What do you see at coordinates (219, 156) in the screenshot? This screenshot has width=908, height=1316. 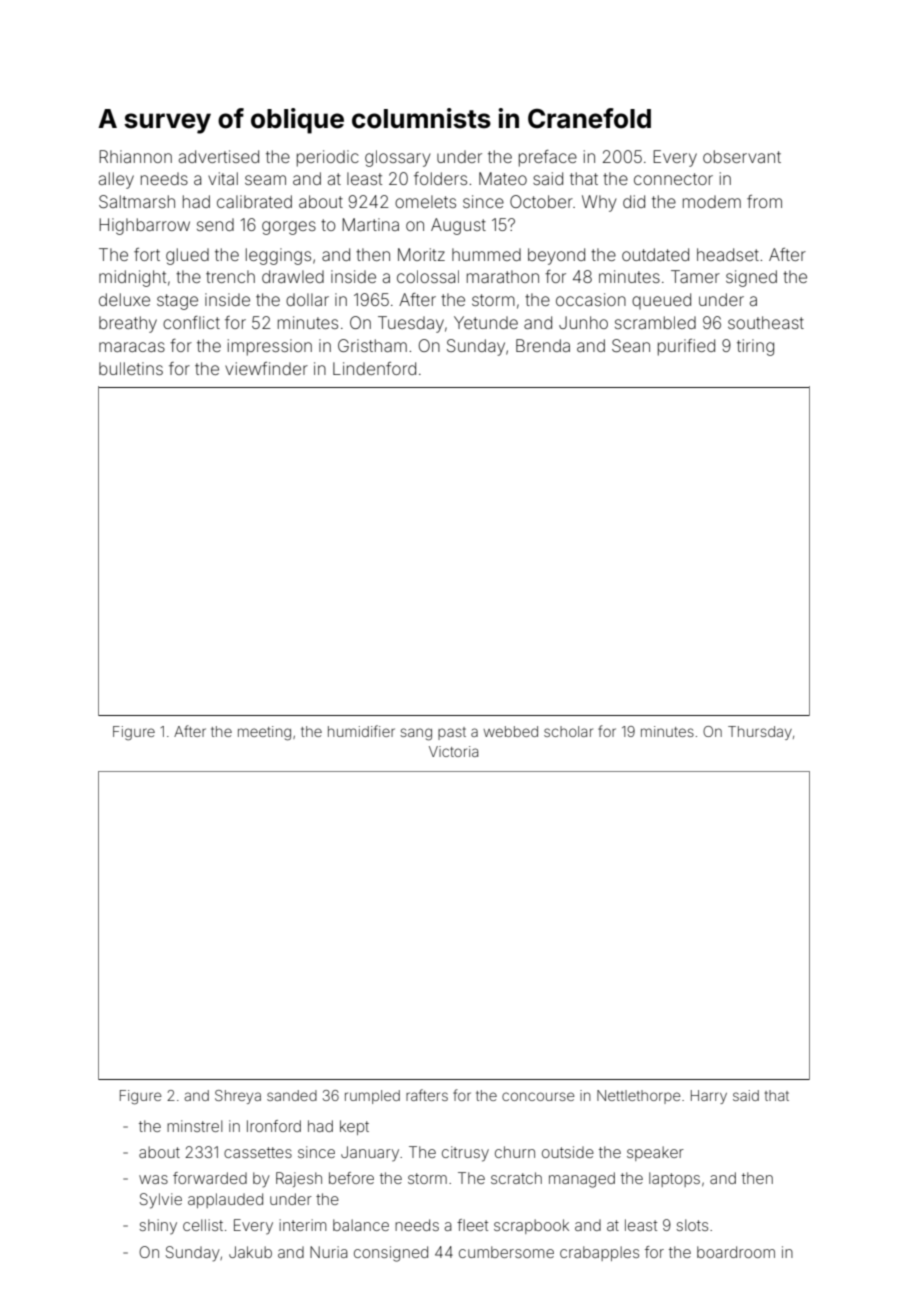 I see `advertised` at bounding box center [219, 156].
